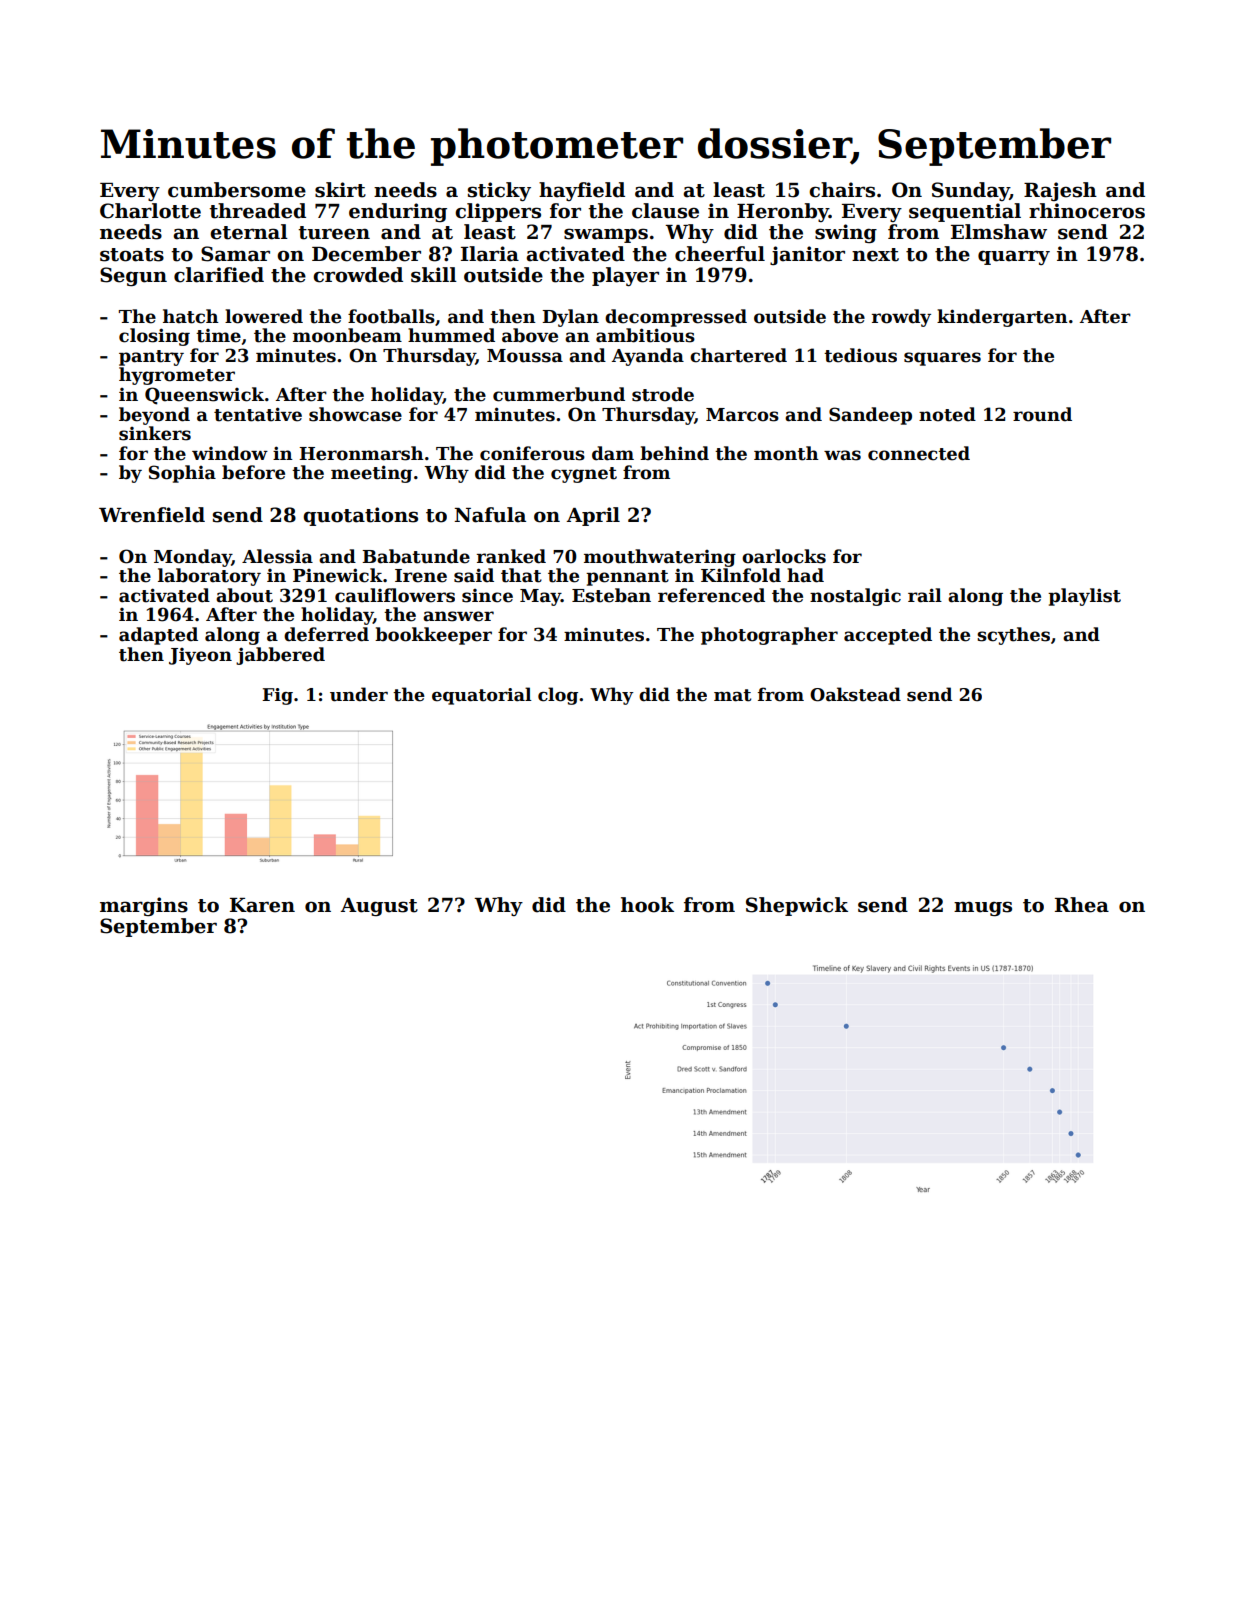  I want to click on equatorial, so click(482, 696).
